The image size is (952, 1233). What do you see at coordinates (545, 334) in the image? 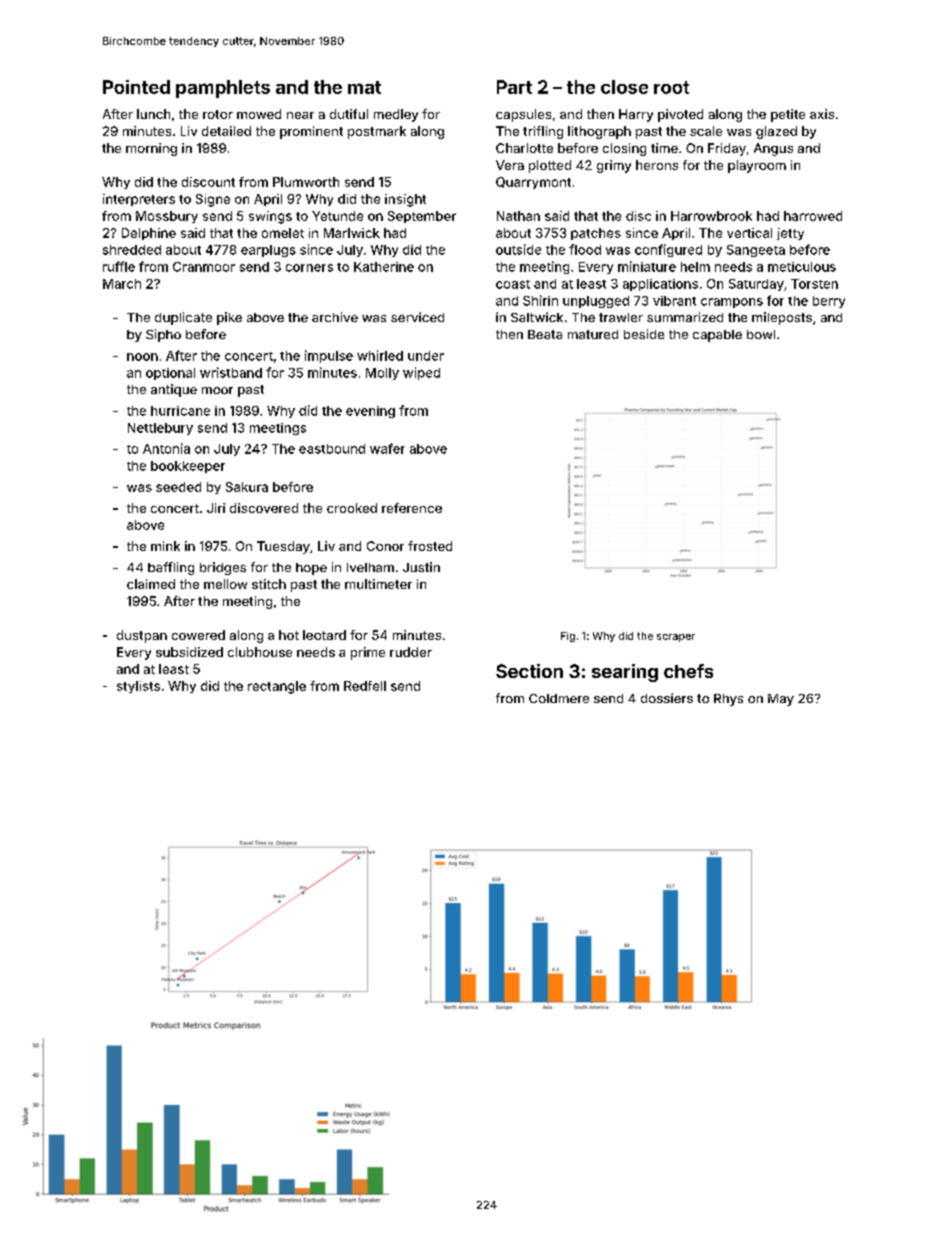
I see `Beata` at bounding box center [545, 334].
